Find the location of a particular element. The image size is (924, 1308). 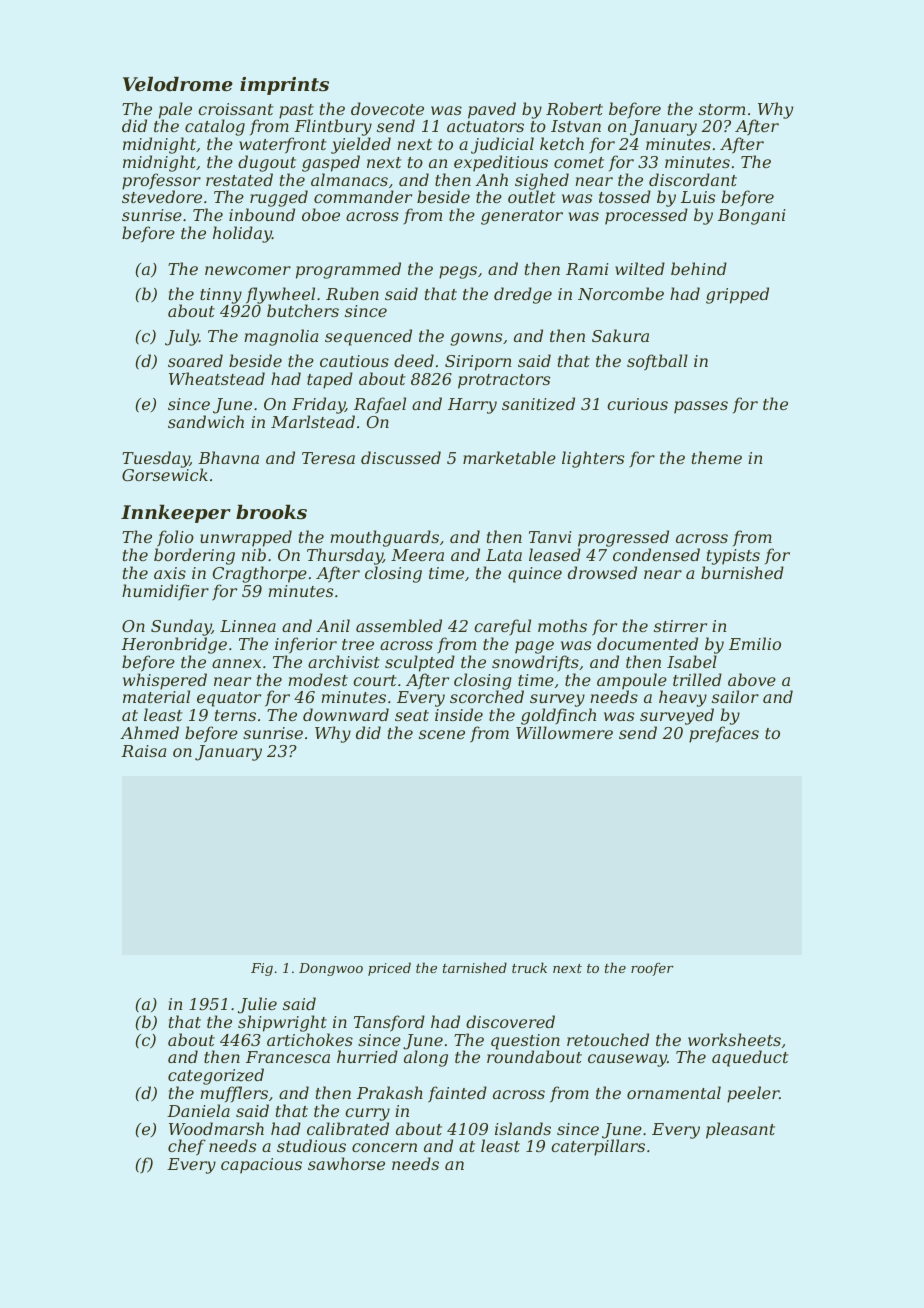

sawhorse is located at coordinates (346, 1163).
